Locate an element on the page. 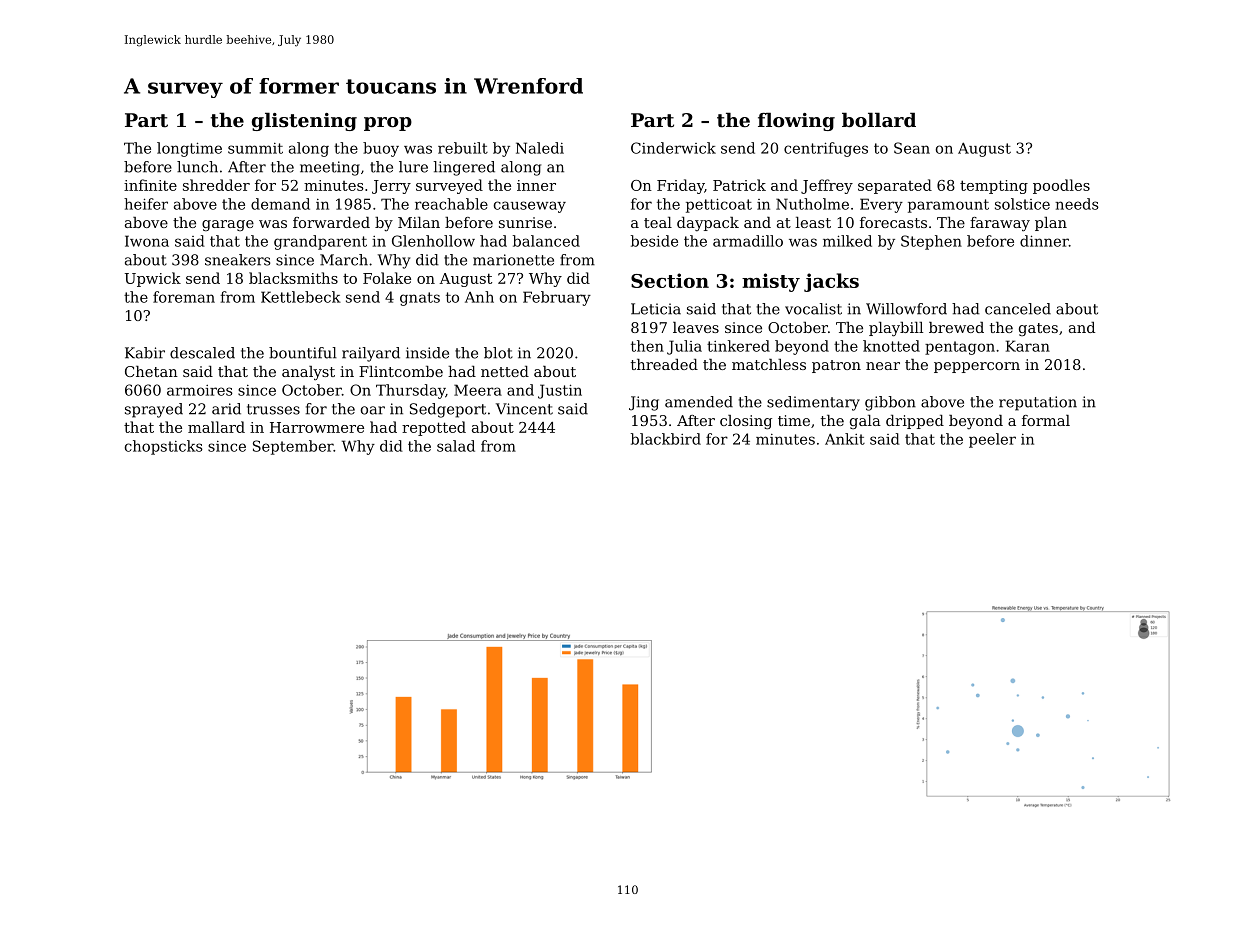 The width and height of the image is (1233, 952). foreman is located at coordinates (184, 297).
